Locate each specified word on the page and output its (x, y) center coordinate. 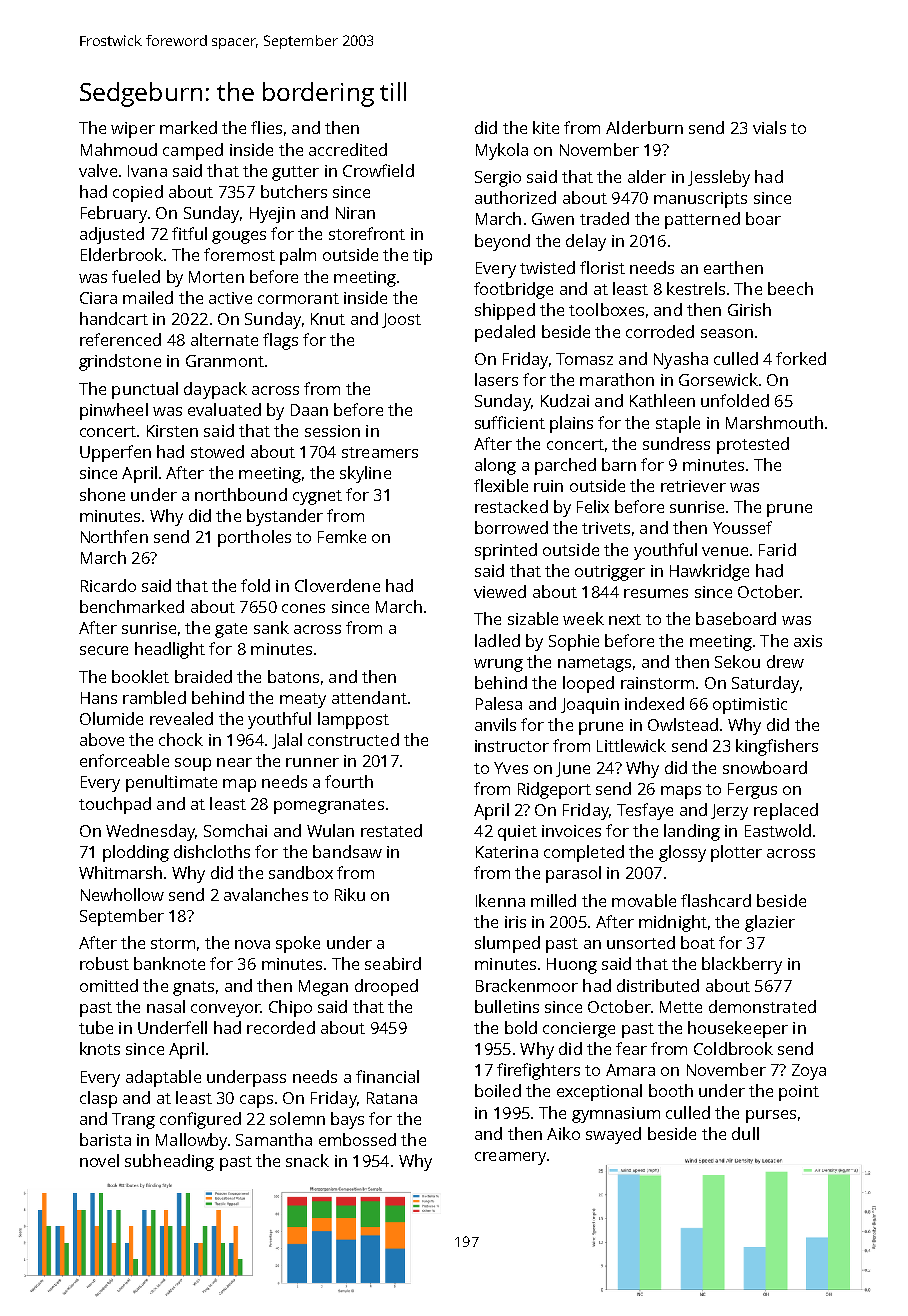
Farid (777, 549)
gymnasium (616, 1115)
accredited (348, 149)
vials (769, 127)
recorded (281, 1027)
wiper (133, 130)
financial (387, 1076)
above (102, 739)
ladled (497, 640)
